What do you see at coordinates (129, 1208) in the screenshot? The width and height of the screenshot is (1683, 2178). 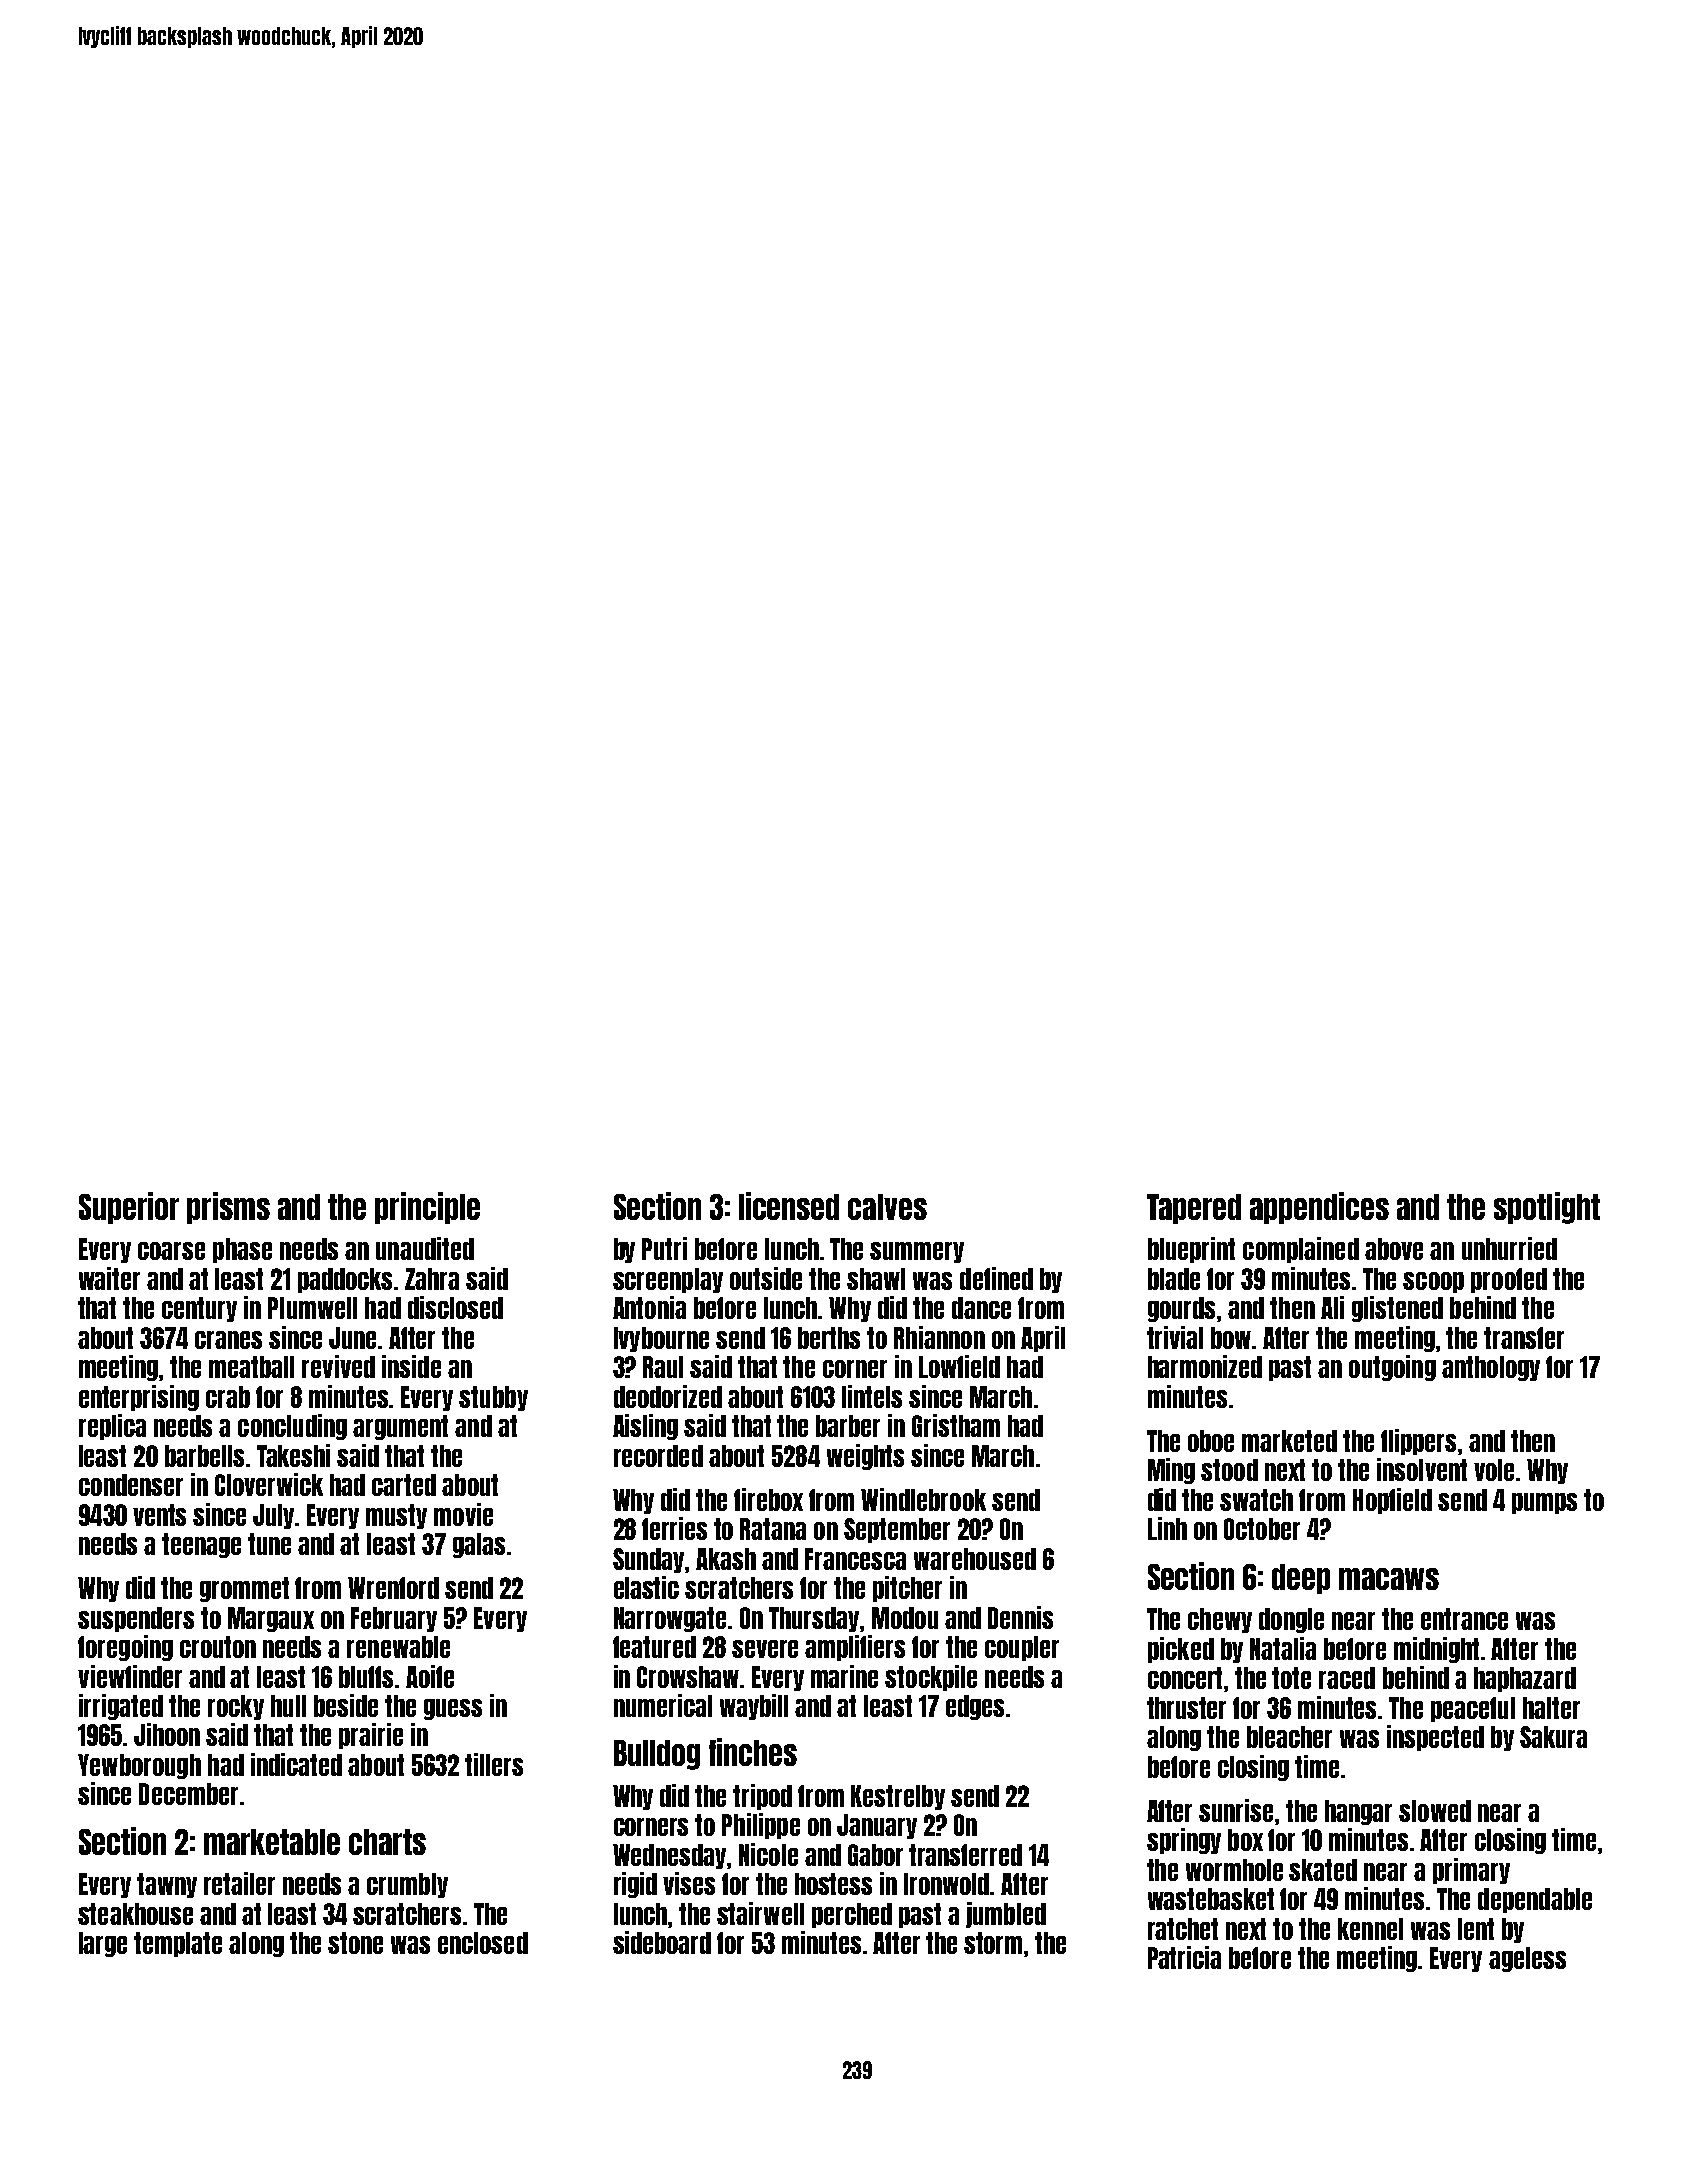 I see `Superior` at bounding box center [129, 1208].
